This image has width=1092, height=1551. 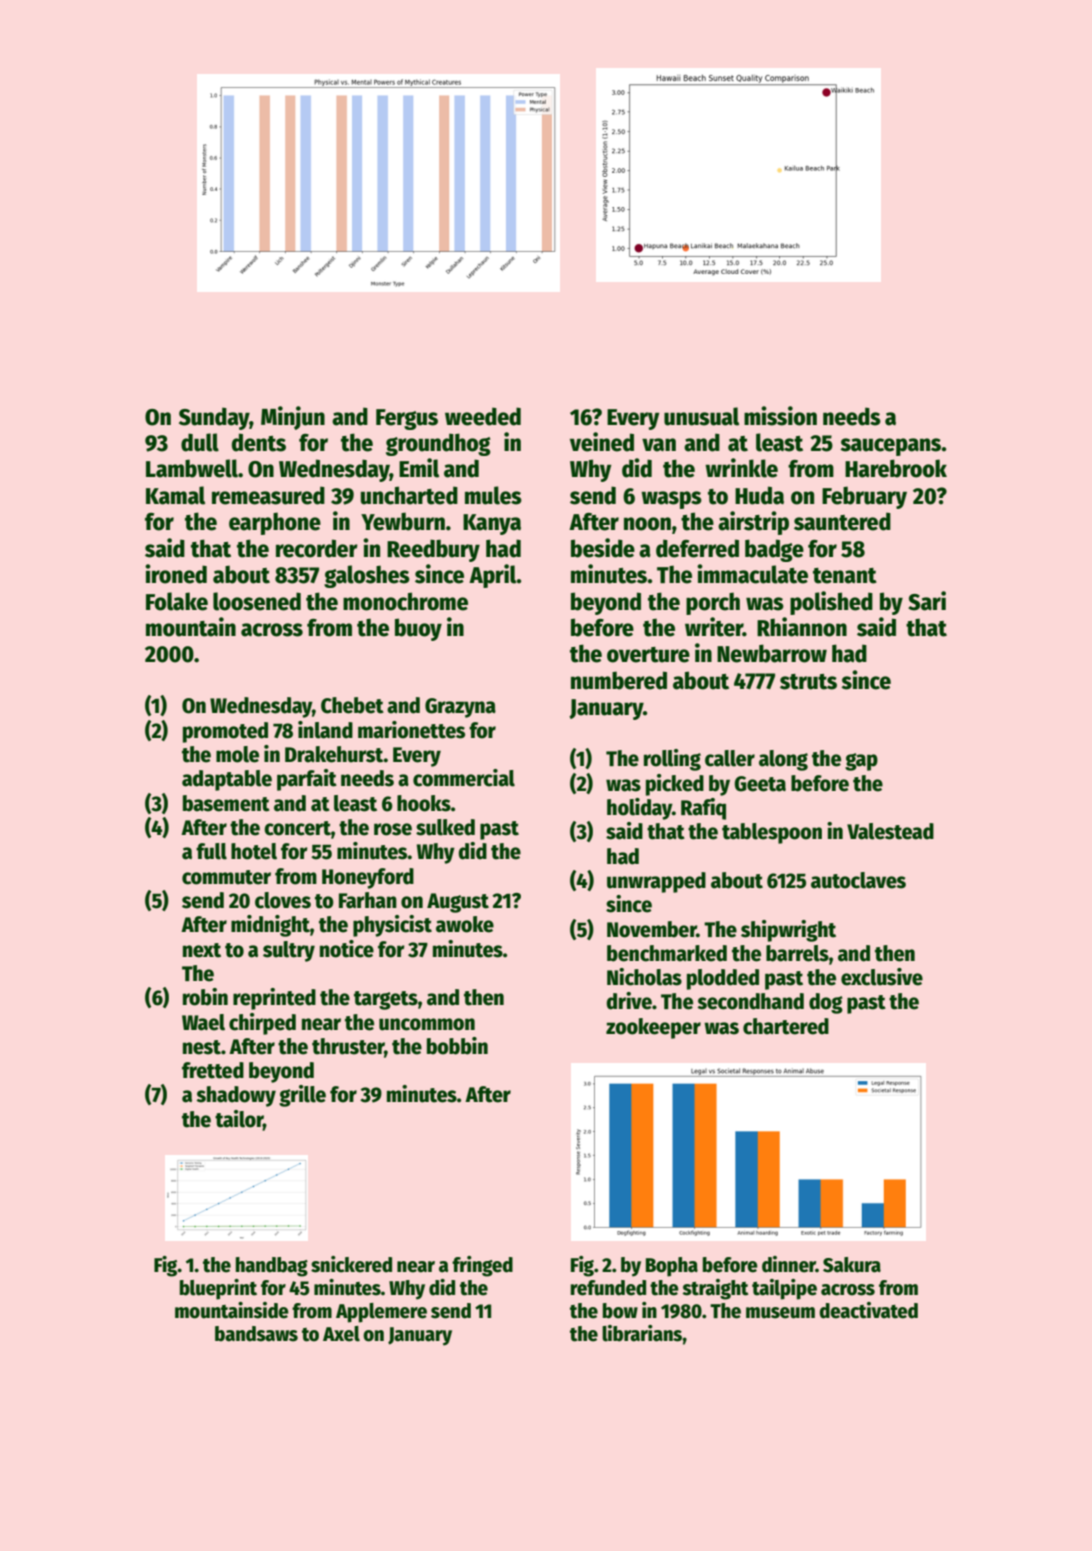 I want to click on remeasured, so click(x=268, y=495).
